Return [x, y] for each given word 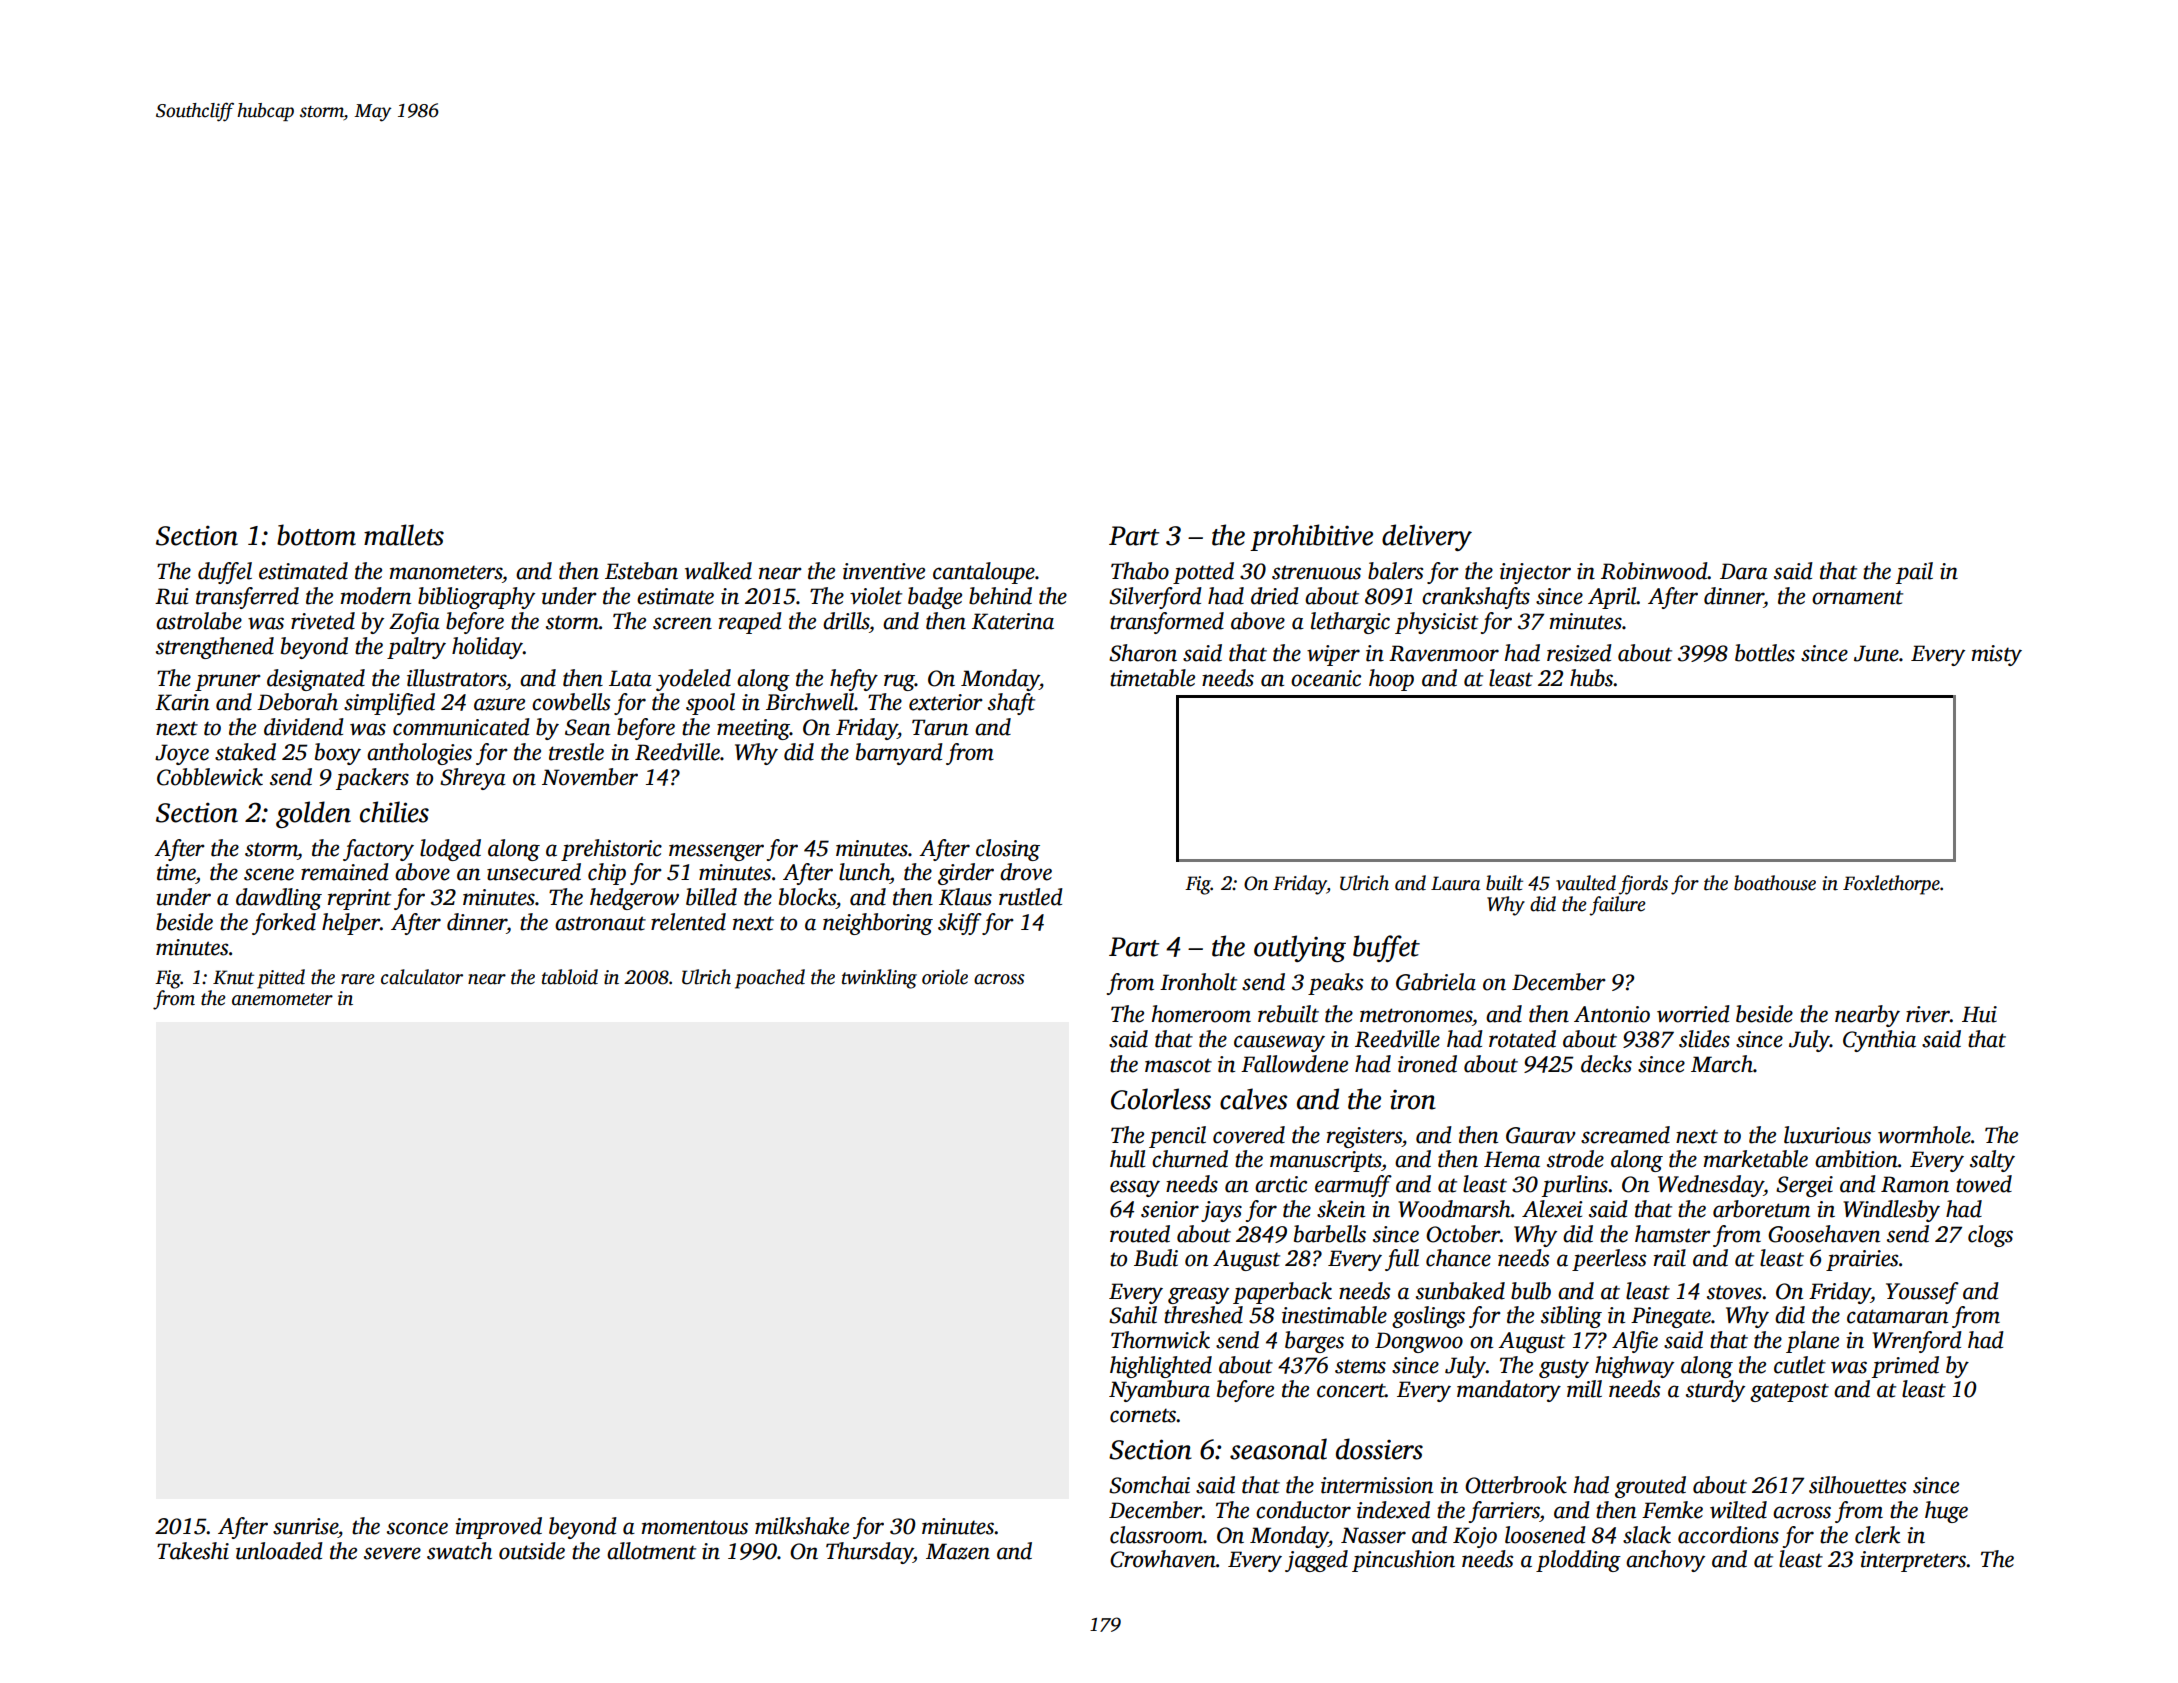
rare [358, 979]
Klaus [965, 897]
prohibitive [1311, 537]
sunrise [305, 1526]
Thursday [869, 1553]
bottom [316, 535]
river [1928, 1014]
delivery [1427, 537]
